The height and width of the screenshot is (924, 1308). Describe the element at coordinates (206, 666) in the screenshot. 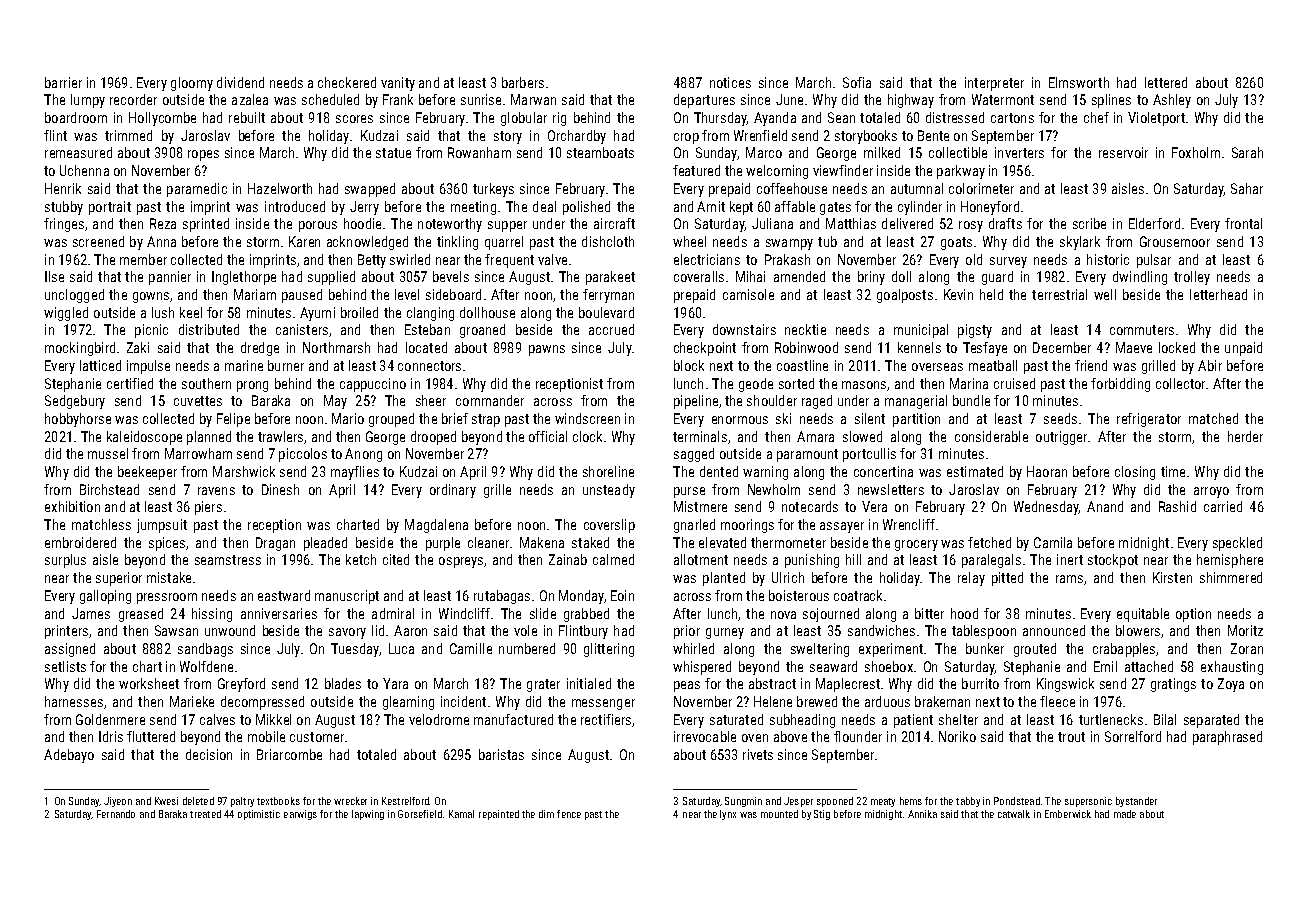

I see `Wolfdene` at that location.
